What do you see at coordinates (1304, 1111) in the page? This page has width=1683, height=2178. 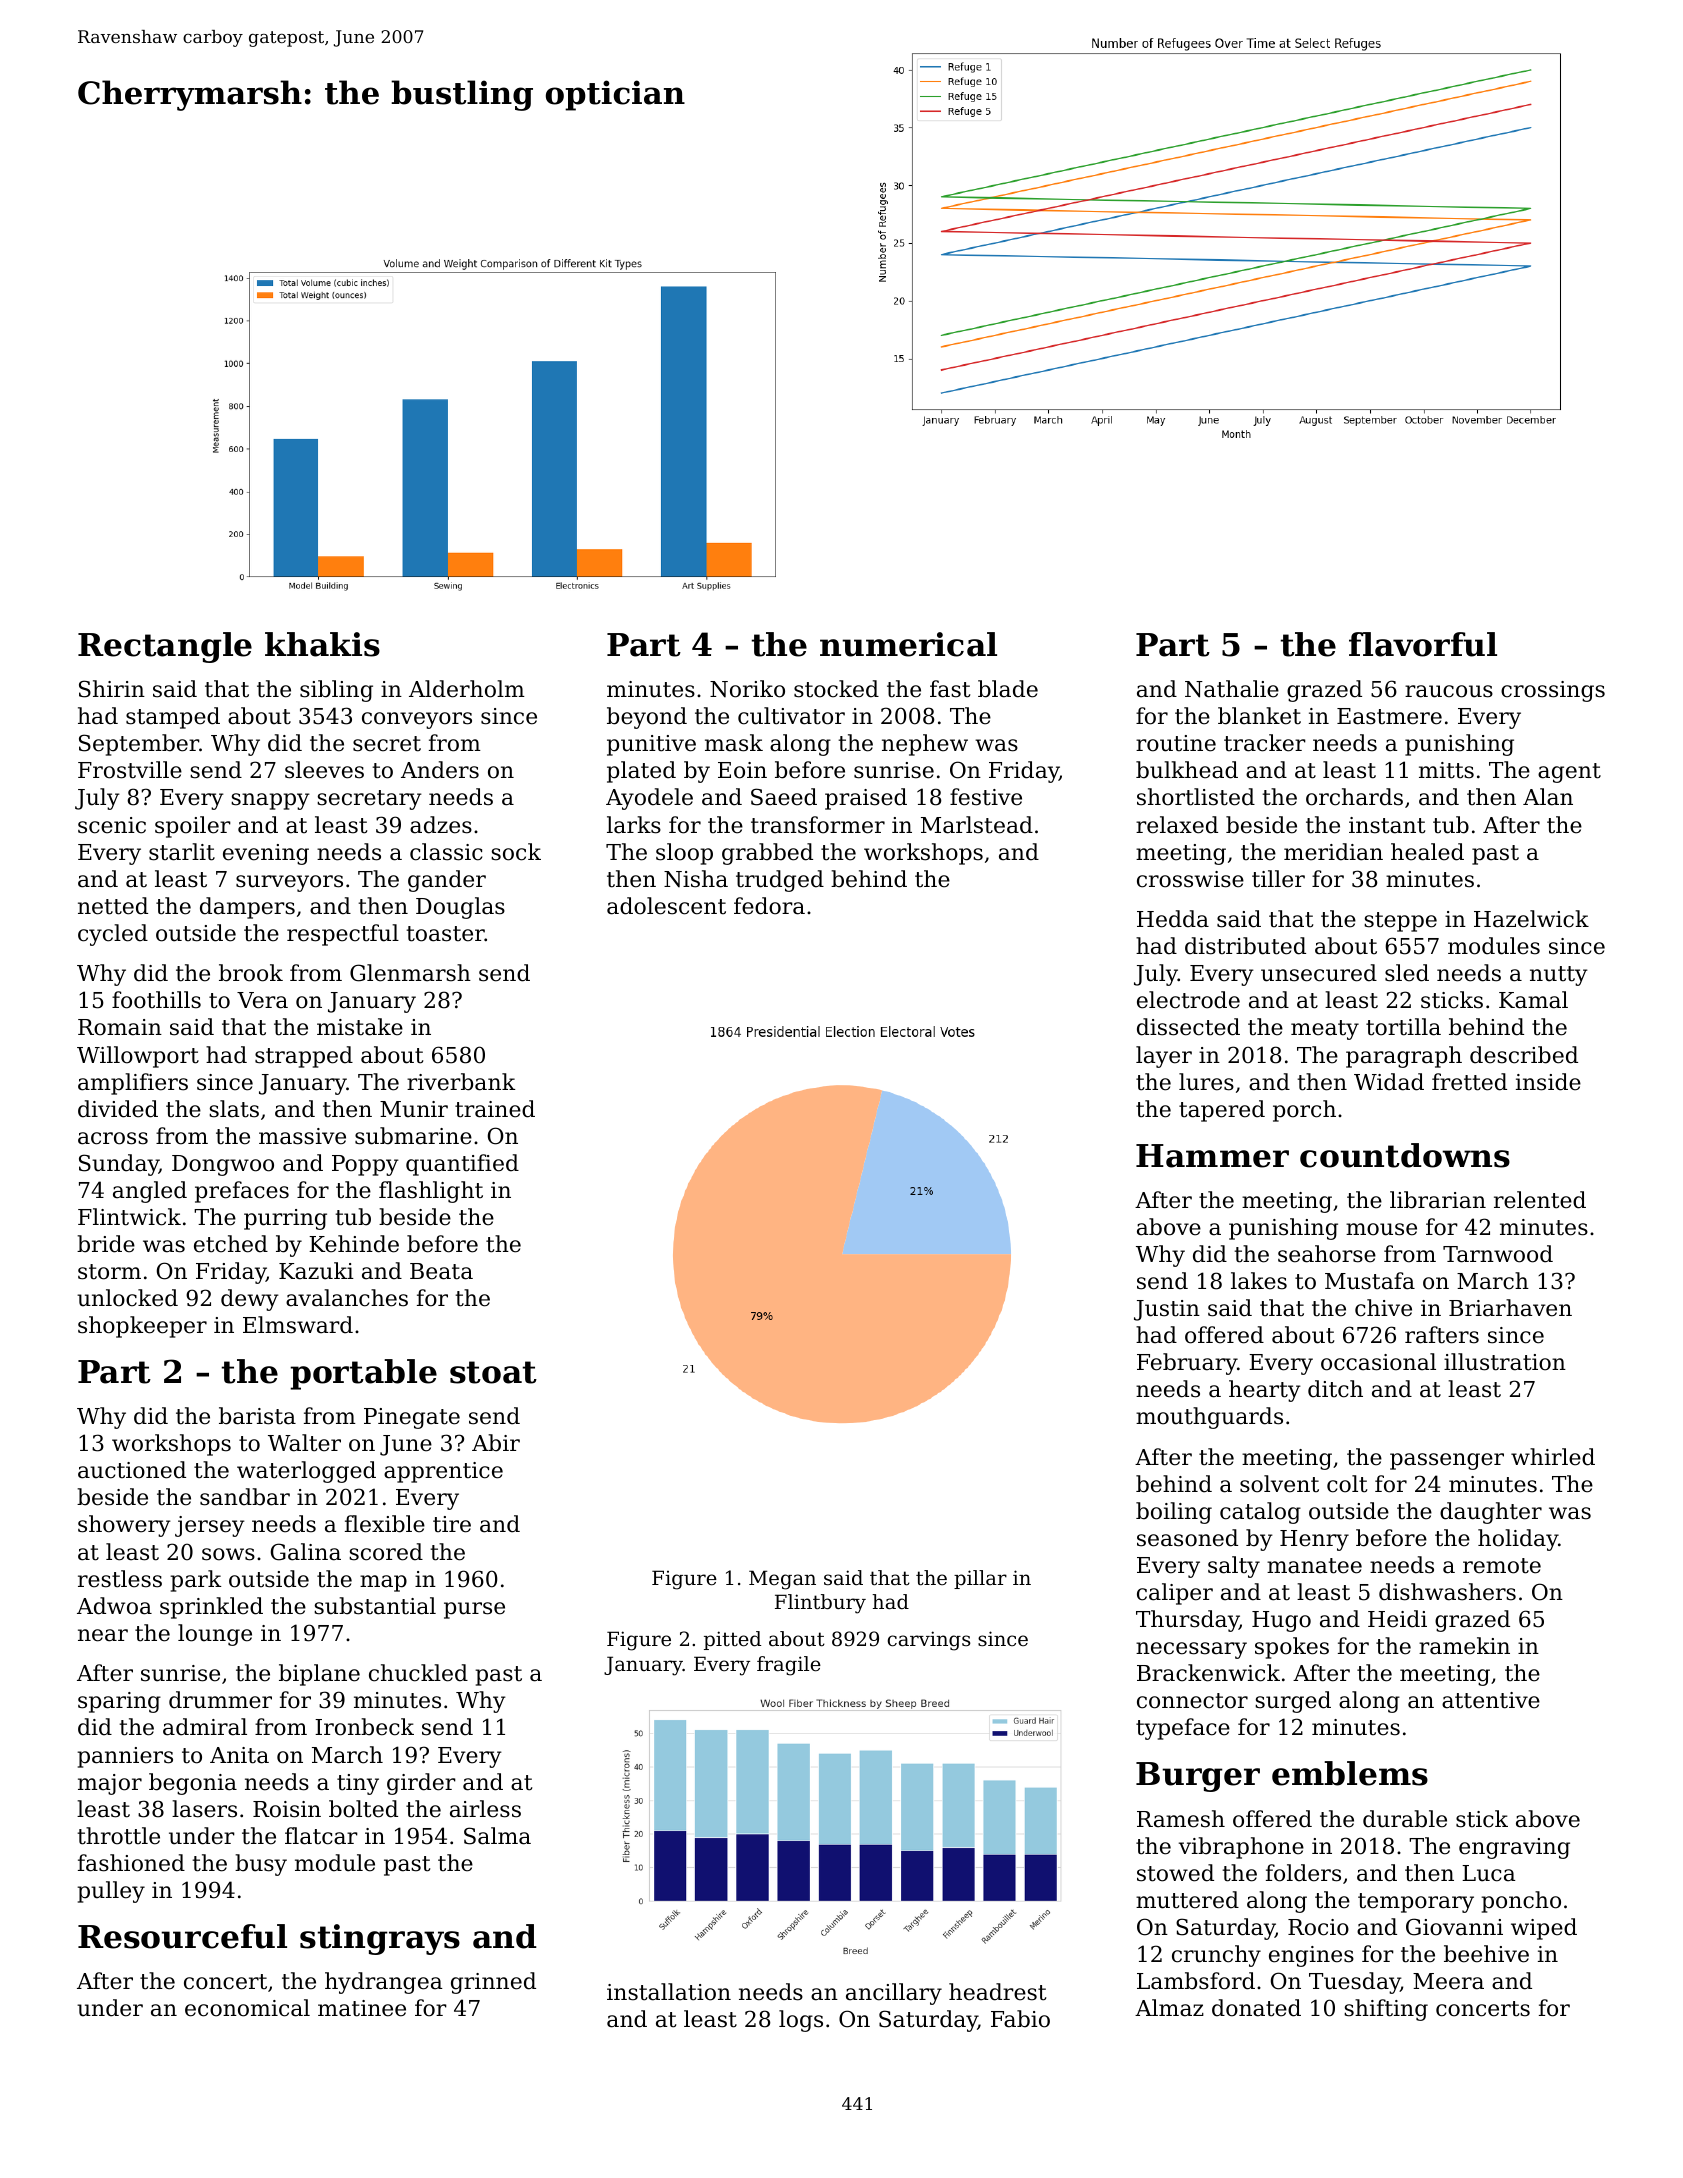 I see `porch` at bounding box center [1304, 1111].
